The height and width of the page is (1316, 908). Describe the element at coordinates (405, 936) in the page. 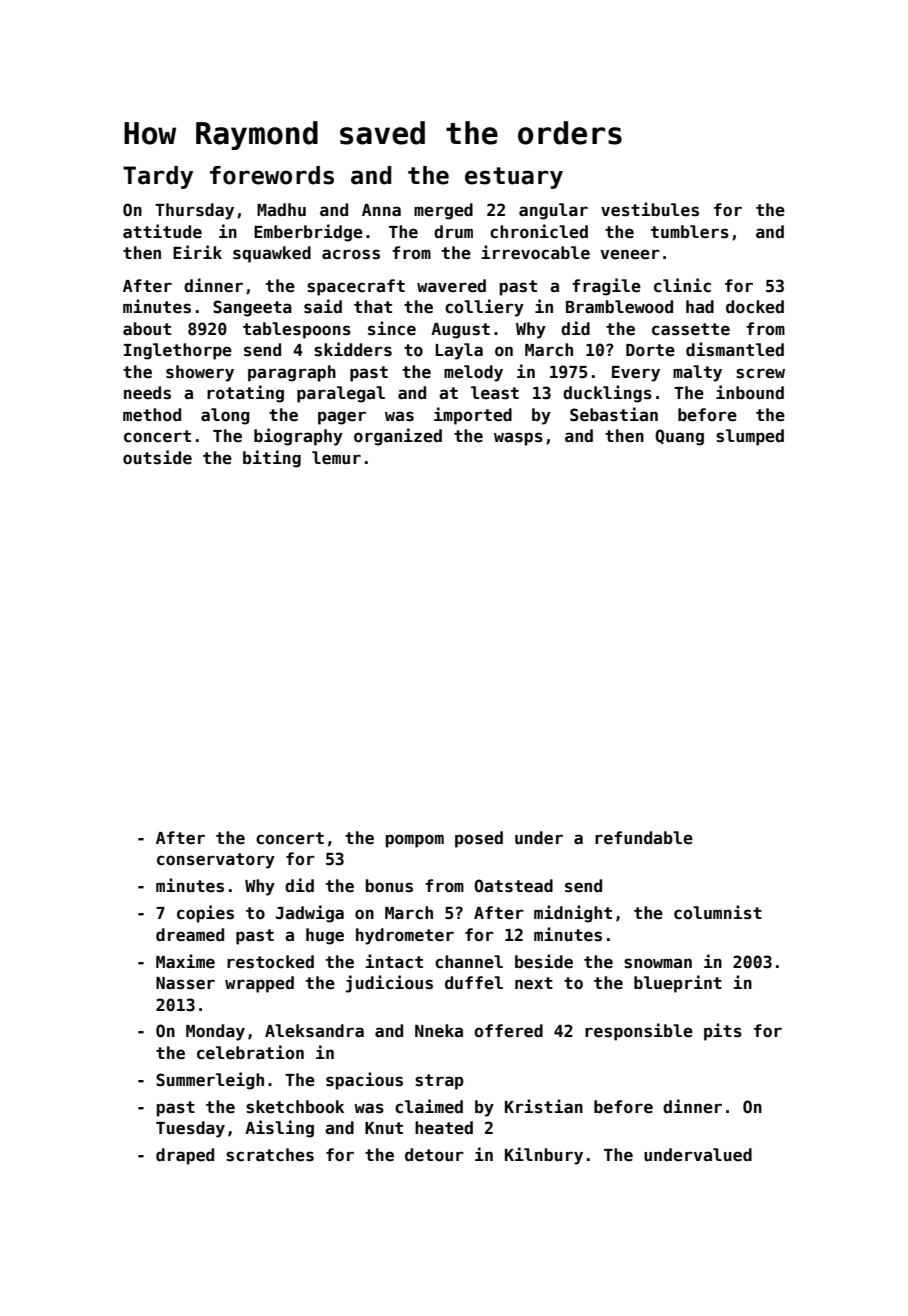

I see `hydrometer` at that location.
